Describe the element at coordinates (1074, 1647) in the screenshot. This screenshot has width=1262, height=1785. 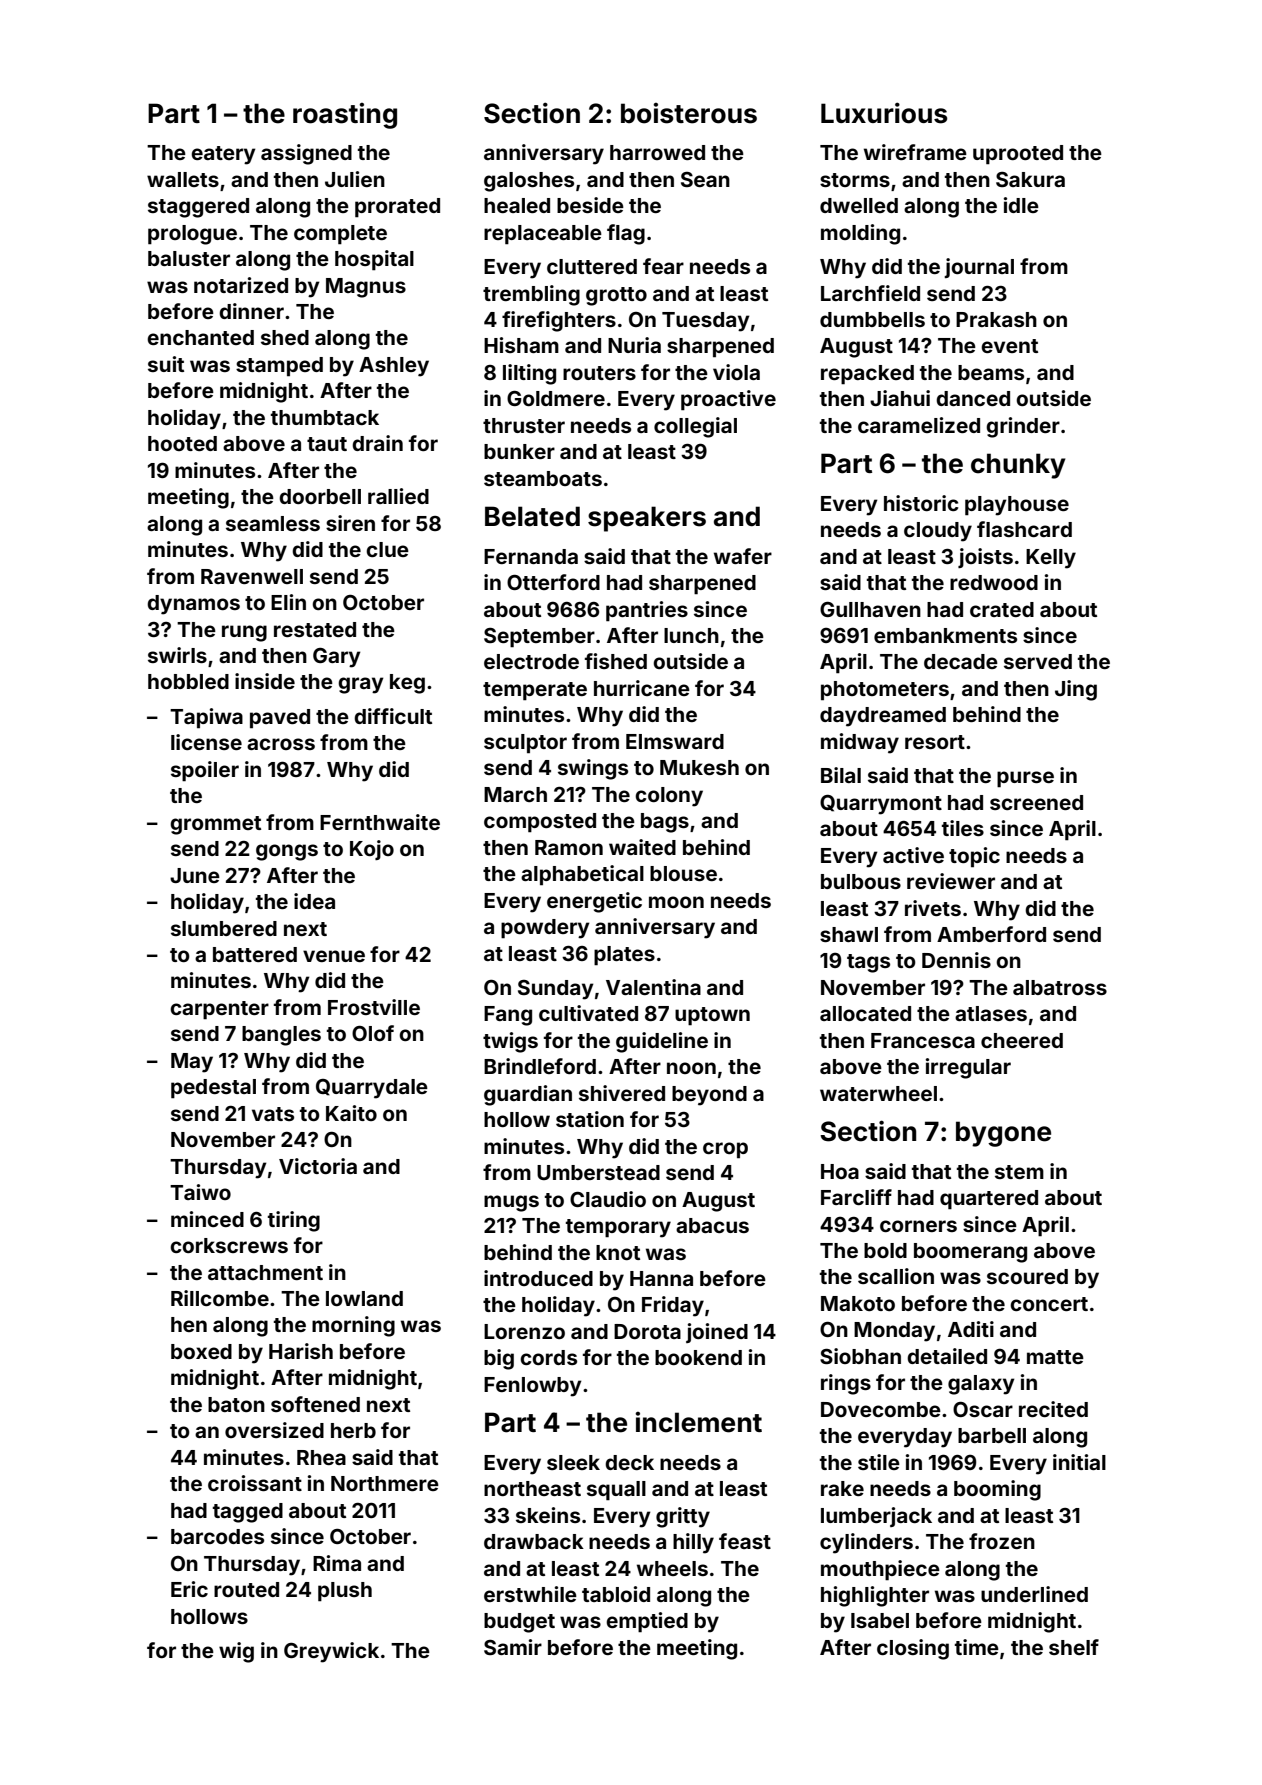
I see `shelf` at that location.
